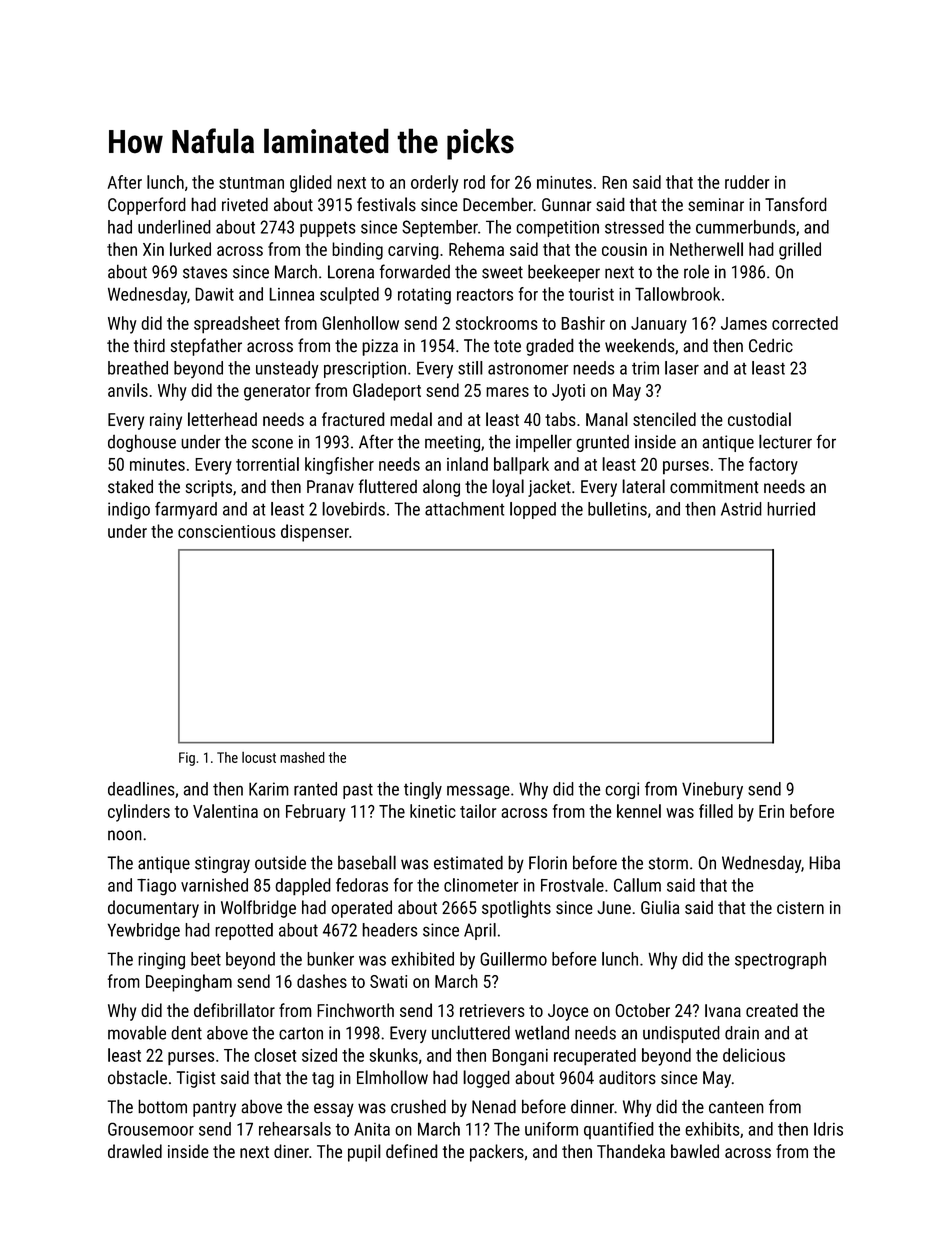  What do you see at coordinates (617, 509) in the screenshot?
I see `bulletins` at bounding box center [617, 509].
